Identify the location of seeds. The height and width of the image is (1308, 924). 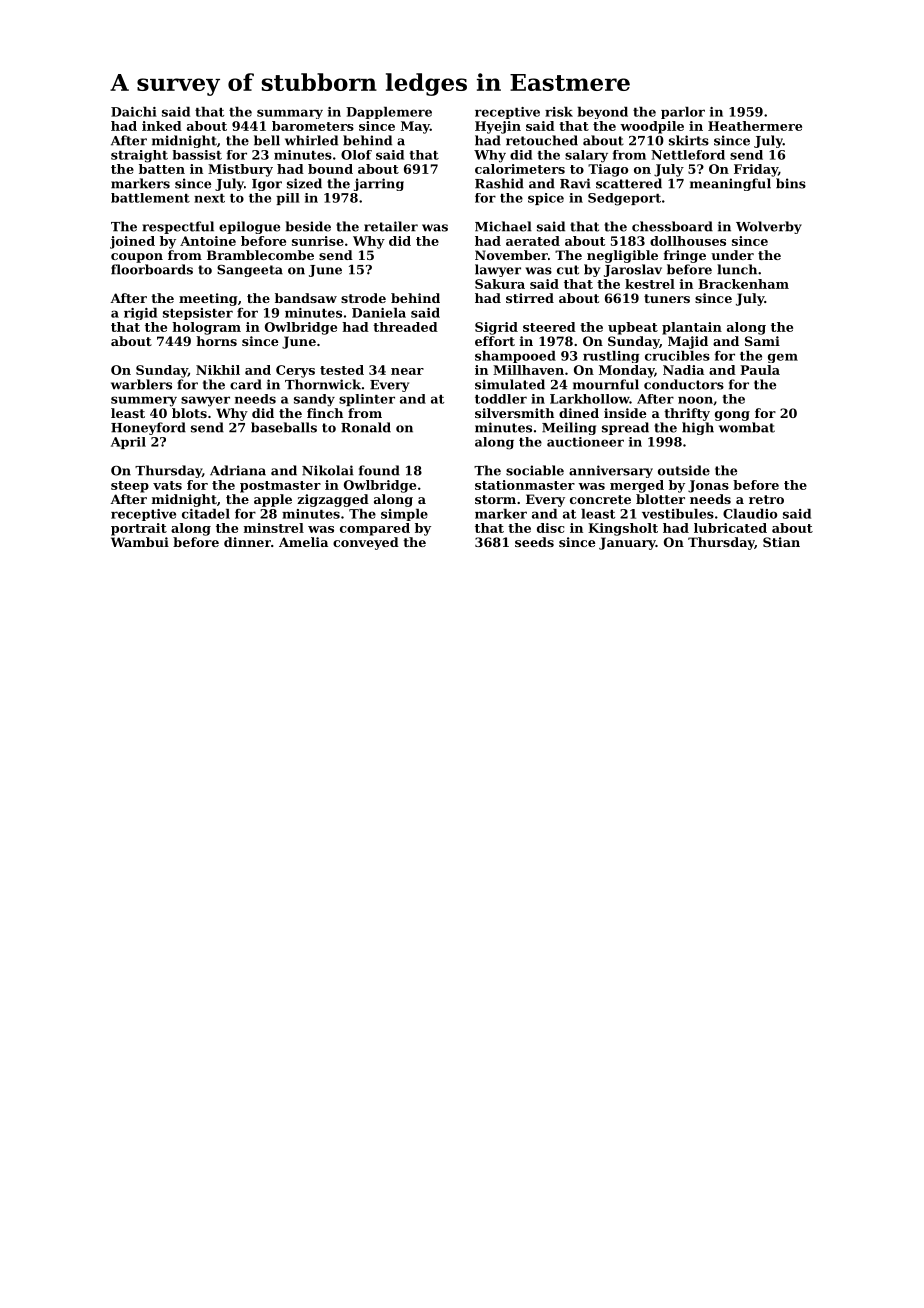
(534, 542).
